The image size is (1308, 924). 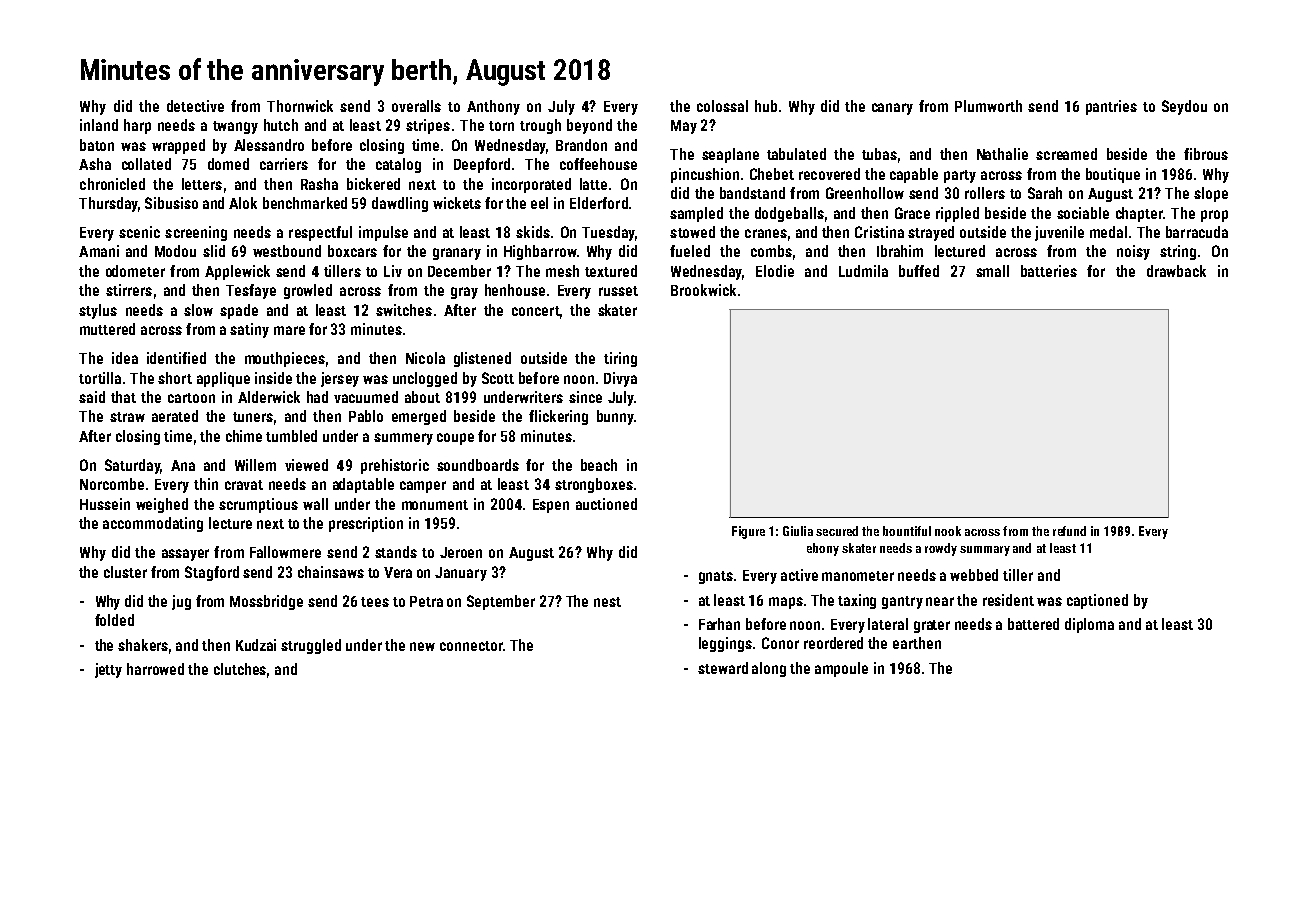 I want to click on refund, so click(x=1069, y=531).
